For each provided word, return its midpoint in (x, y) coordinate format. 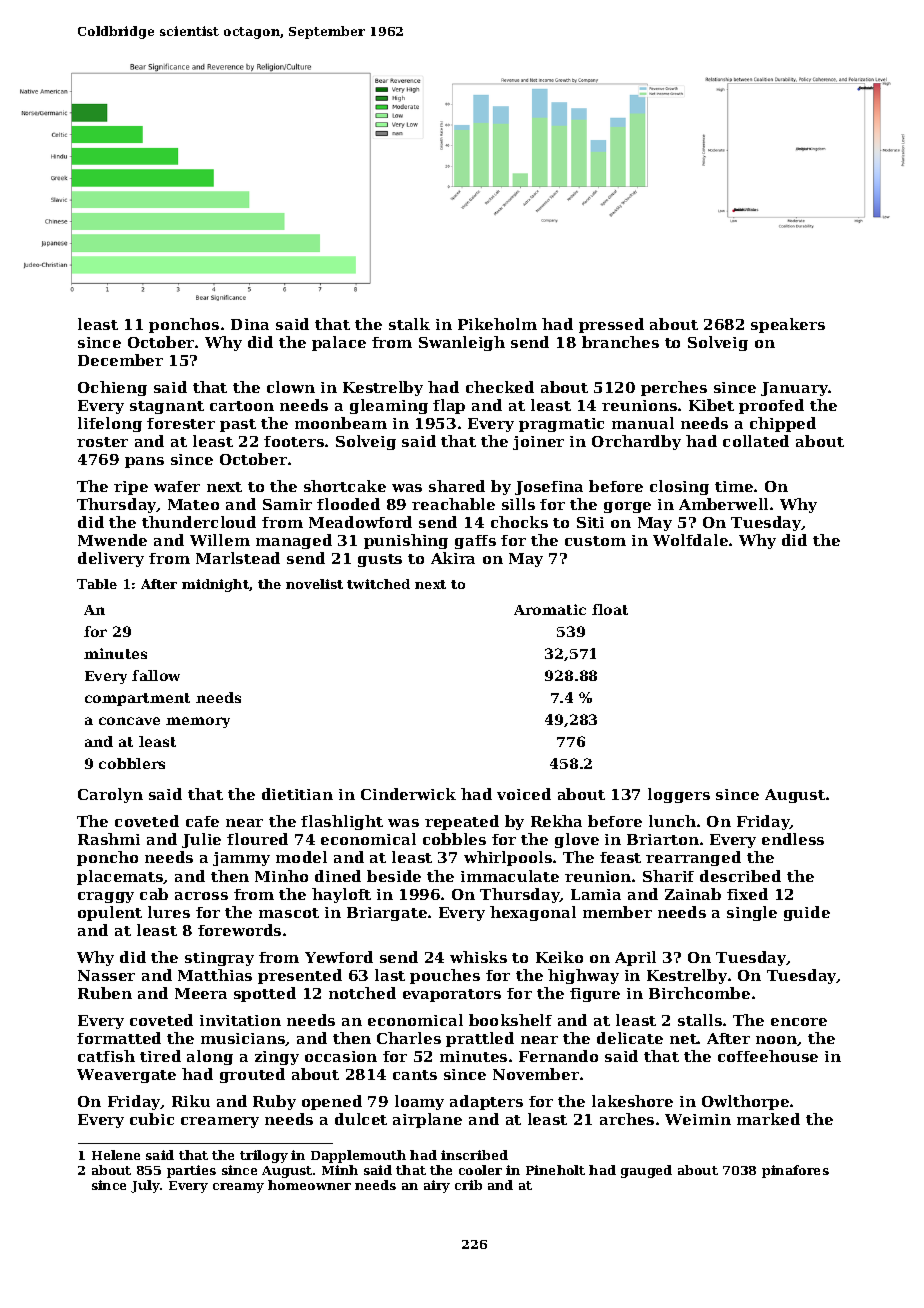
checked (500, 387)
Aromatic (550, 609)
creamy (238, 1188)
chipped (783, 424)
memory (198, 722)
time (734, 486)
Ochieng (112, 388)
